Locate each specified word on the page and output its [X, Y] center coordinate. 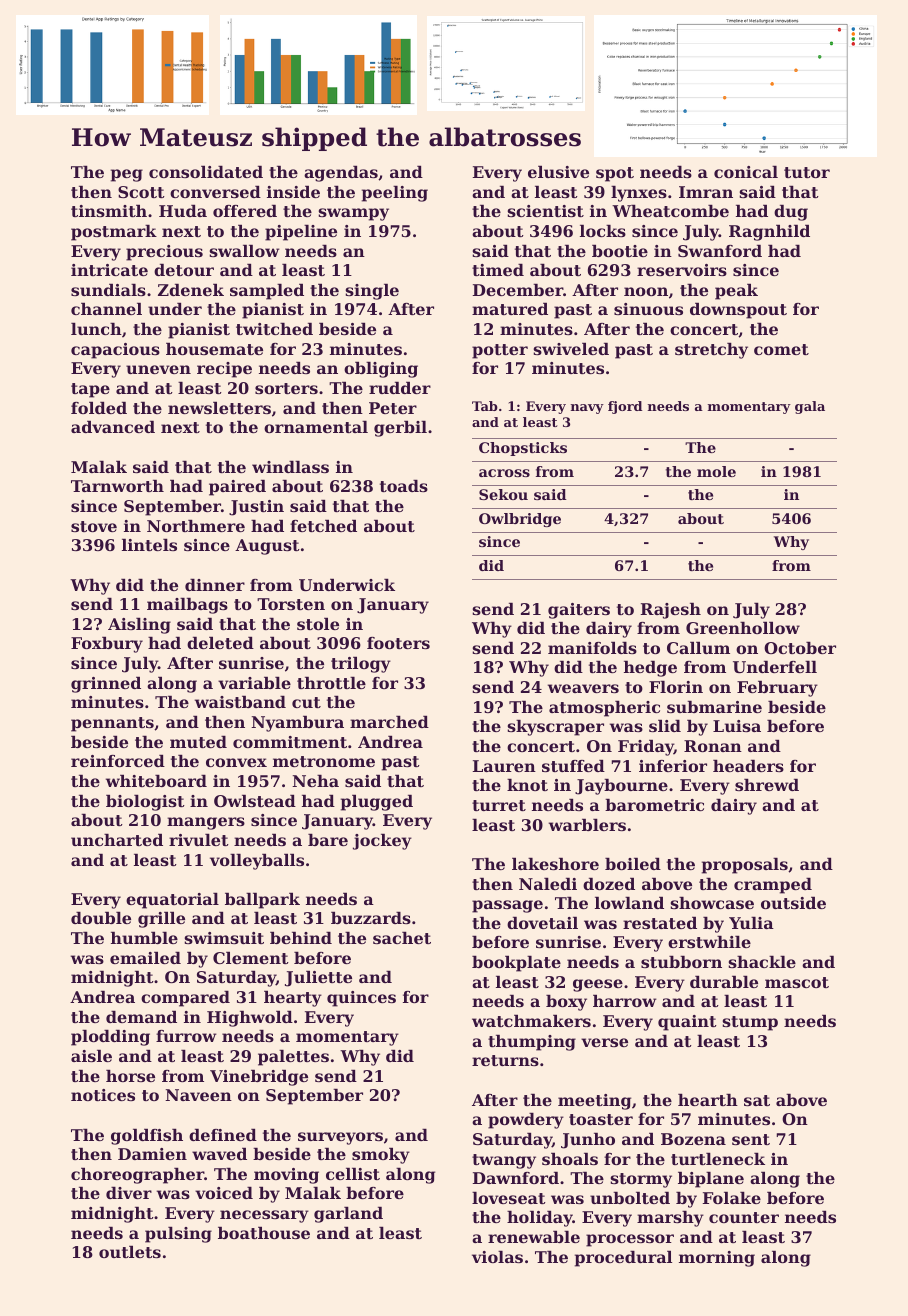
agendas [341, 174]
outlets [130, 1252]
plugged [377, 803]
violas [497, 1257]
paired [237, 488]
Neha [315, 781]
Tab [485, 406]
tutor [807, 172]
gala [810, 407]
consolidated [206, 172]
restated [660, 923]
